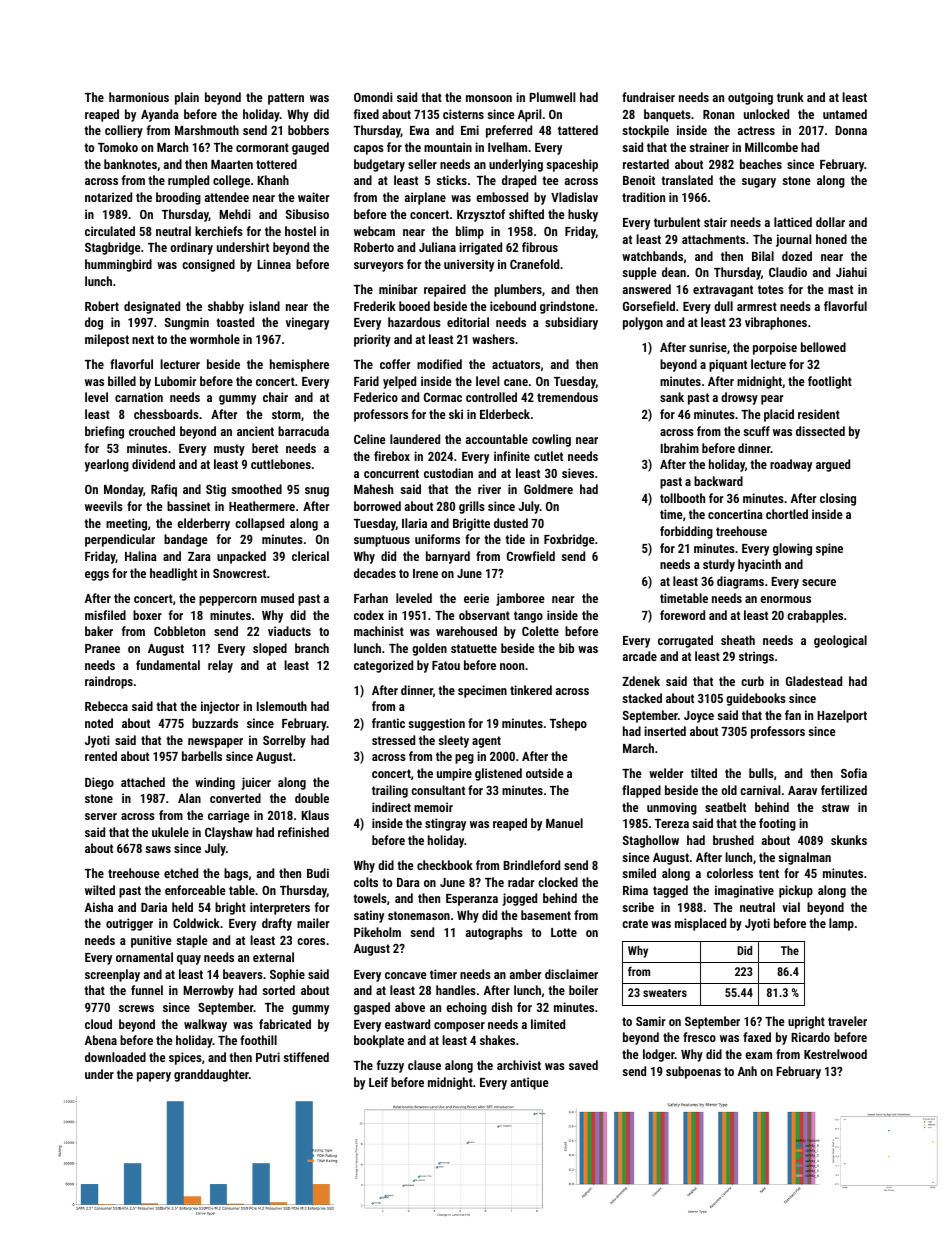  What do you see at coordinates (277, 598) in the image?
I see `mused` at bounding box center [277, 598].
